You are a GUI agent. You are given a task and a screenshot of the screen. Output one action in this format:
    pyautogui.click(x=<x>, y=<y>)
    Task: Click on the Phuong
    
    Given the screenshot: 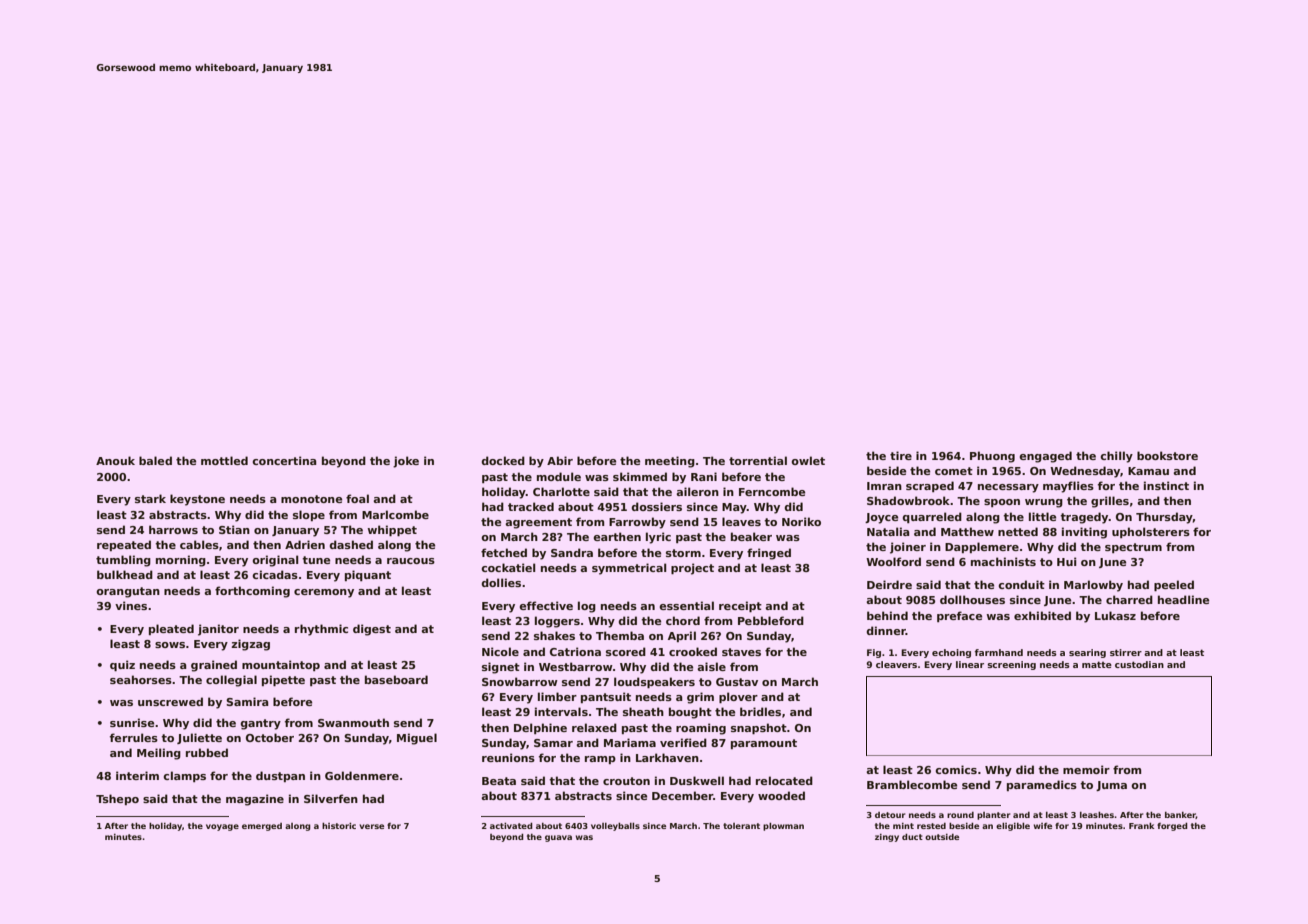 What is the action you would take?
    pyautogui.click(x=992, y=457)
